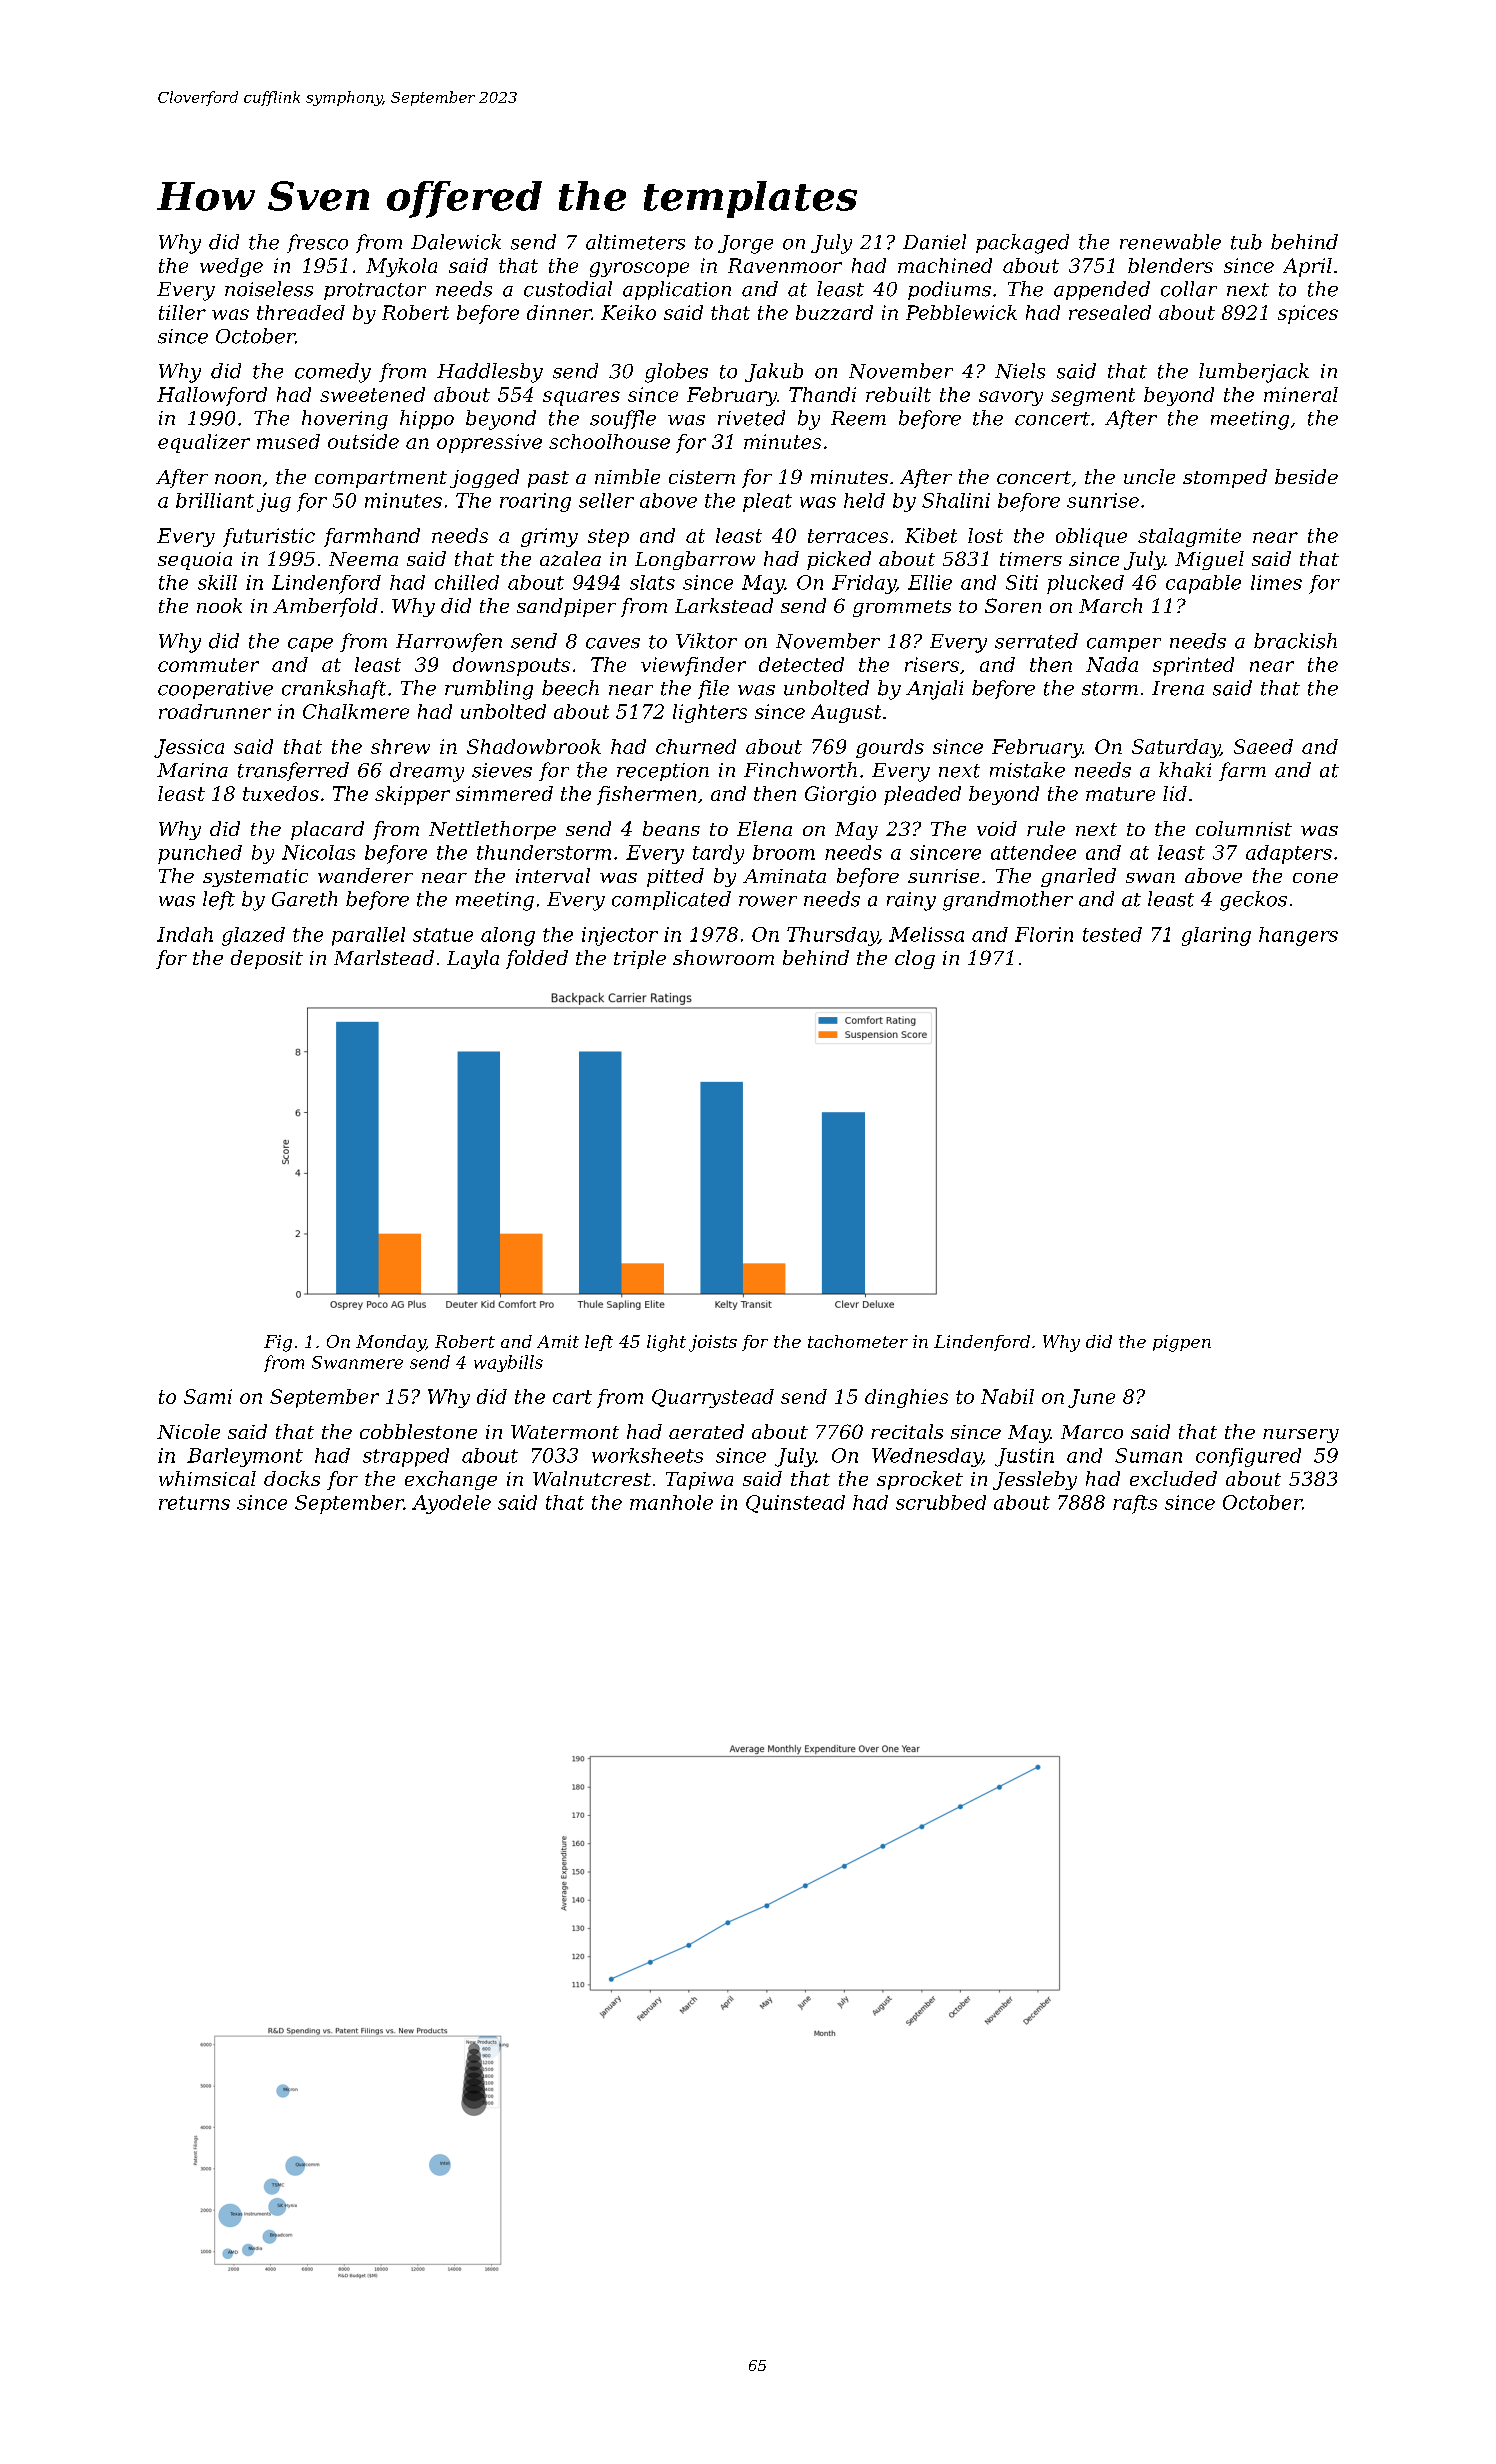 This image has width=1496, height=2464. What do you see at coordinates (1112, 664) in the image?
I see `Nada` at bounding box center [1112, 664].
